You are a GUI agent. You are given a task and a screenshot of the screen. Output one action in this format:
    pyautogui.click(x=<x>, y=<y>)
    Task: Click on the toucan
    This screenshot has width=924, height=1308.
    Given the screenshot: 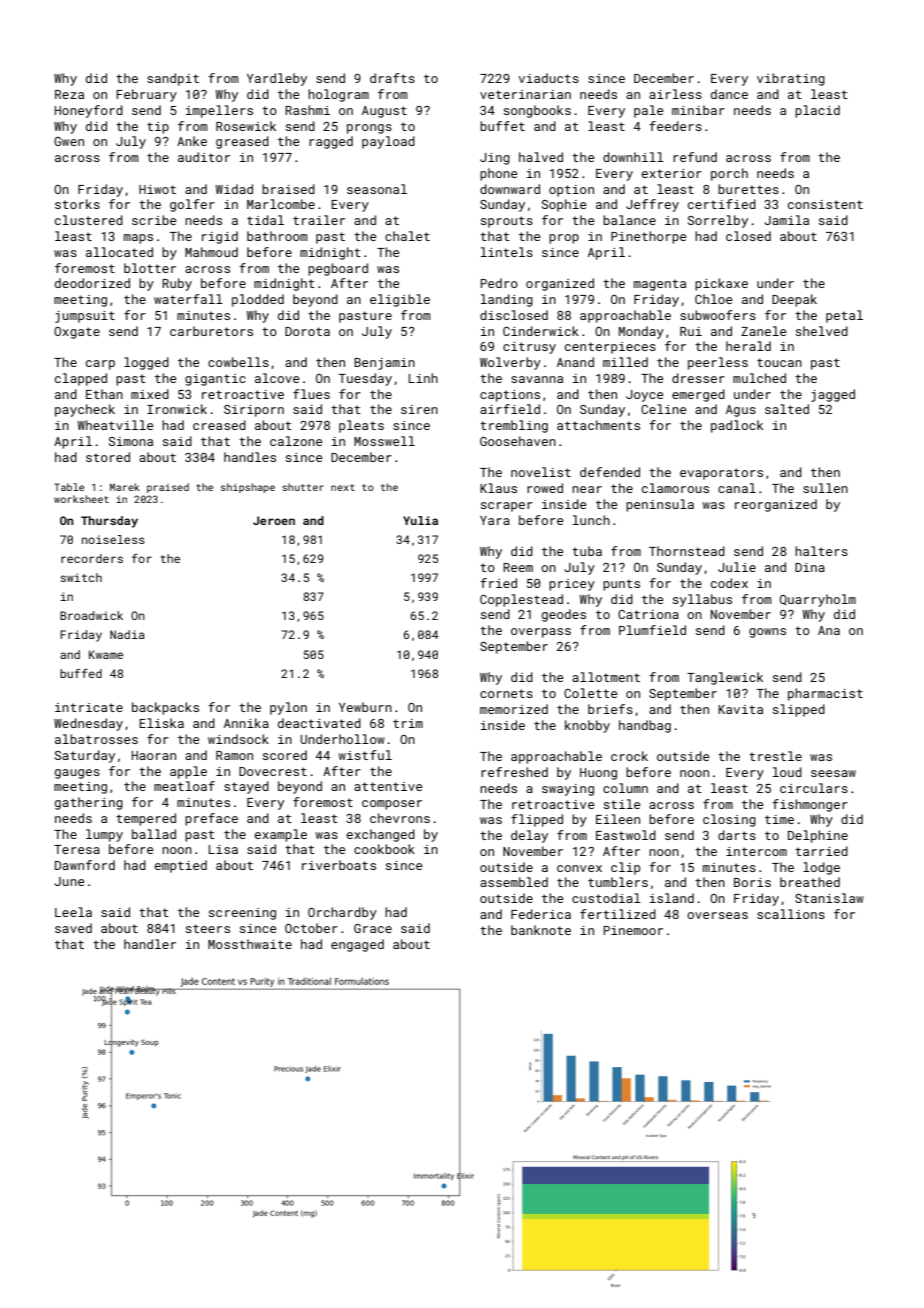 What is the action you would take?
    pyautogui.click(x=779, y=362)
